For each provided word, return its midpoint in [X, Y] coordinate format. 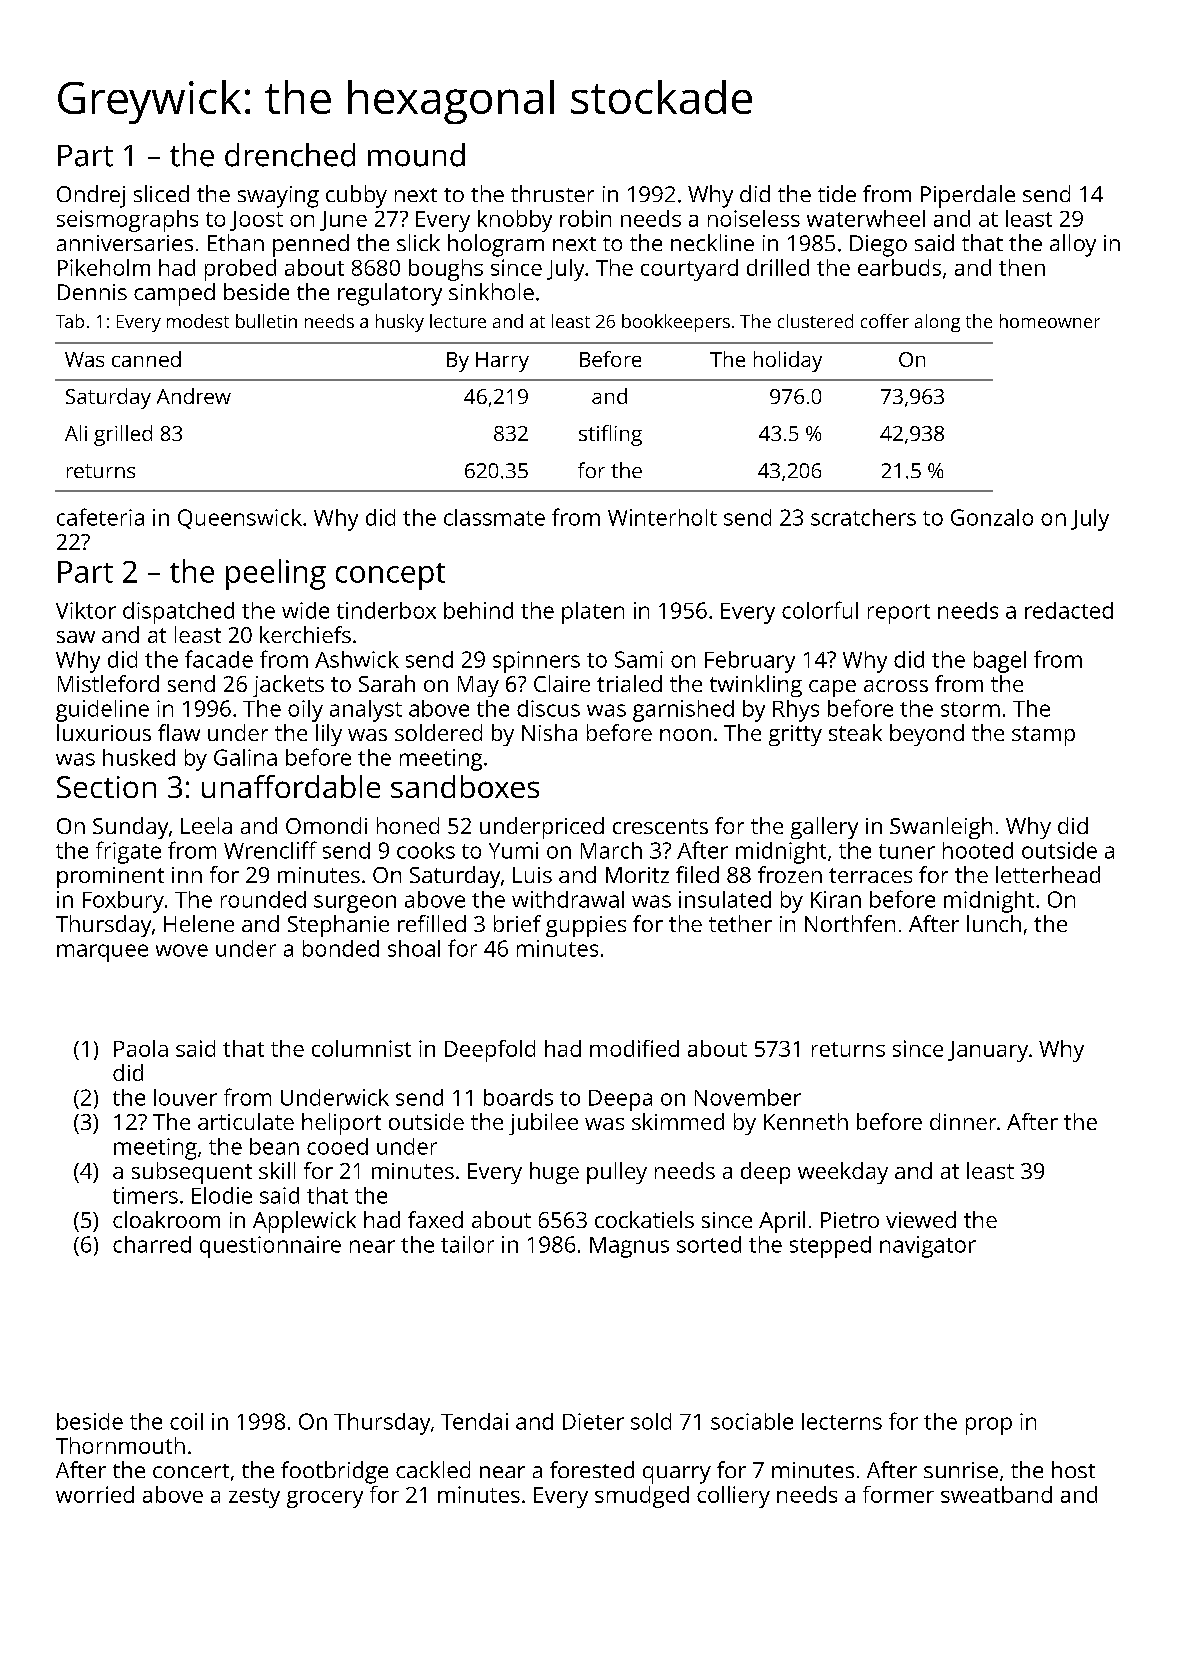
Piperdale [968, 196]
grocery [325, 1499]
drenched [290, 155]
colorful [820, 610]
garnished [683, 711]
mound [416, 155]
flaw [179, 732]
